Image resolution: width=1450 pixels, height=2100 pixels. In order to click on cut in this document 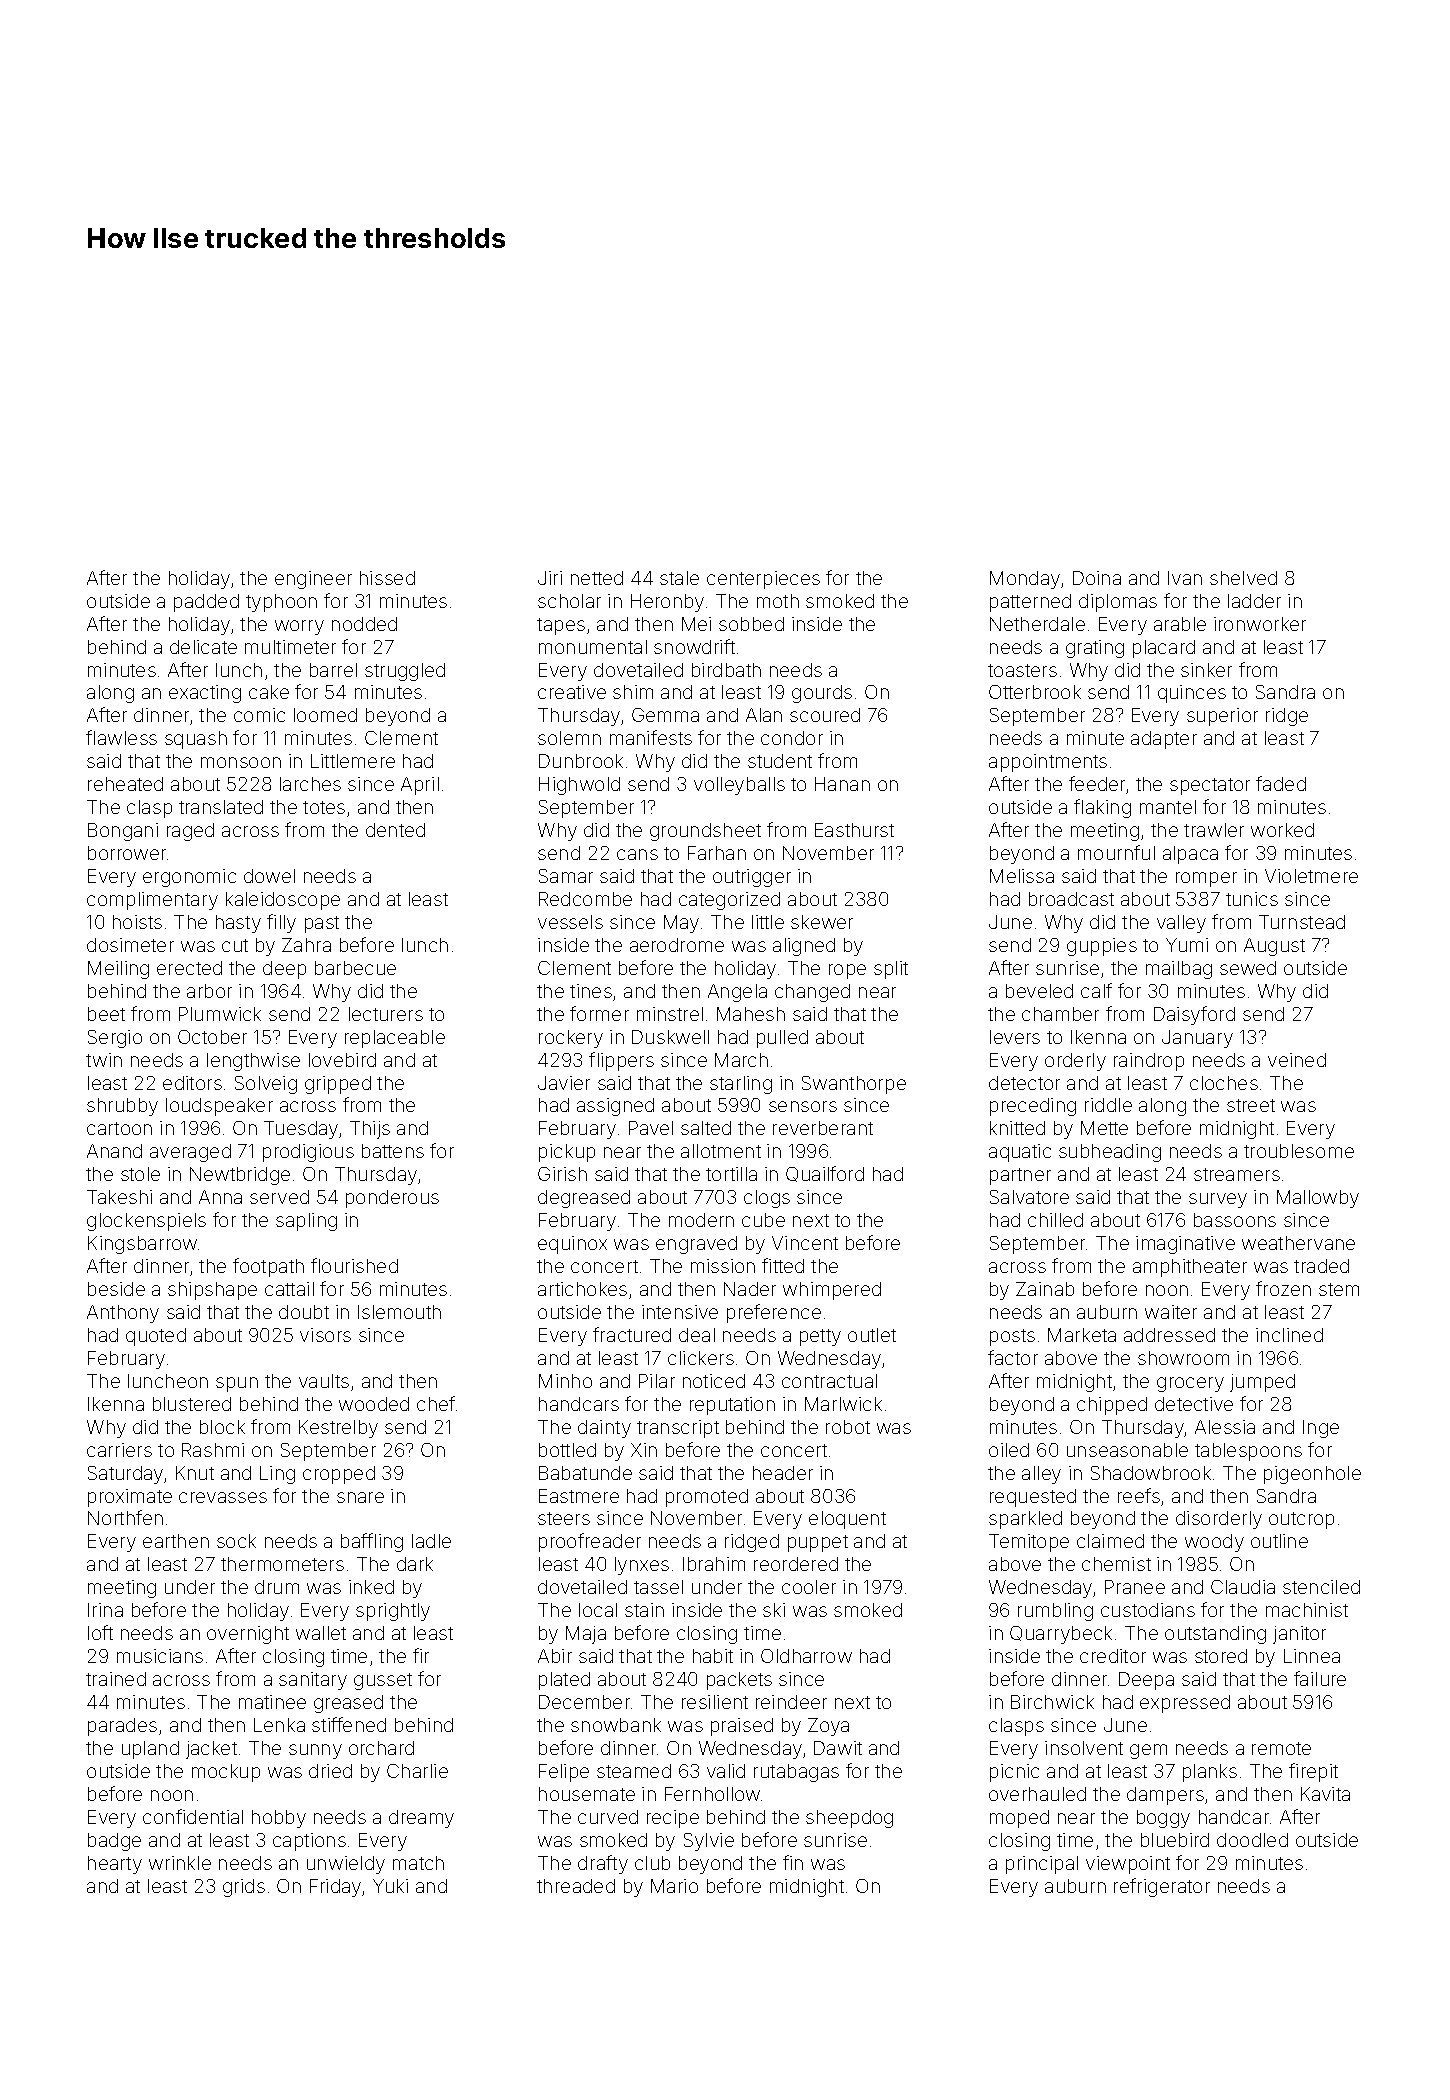, I will do `click(235, 945)`.
